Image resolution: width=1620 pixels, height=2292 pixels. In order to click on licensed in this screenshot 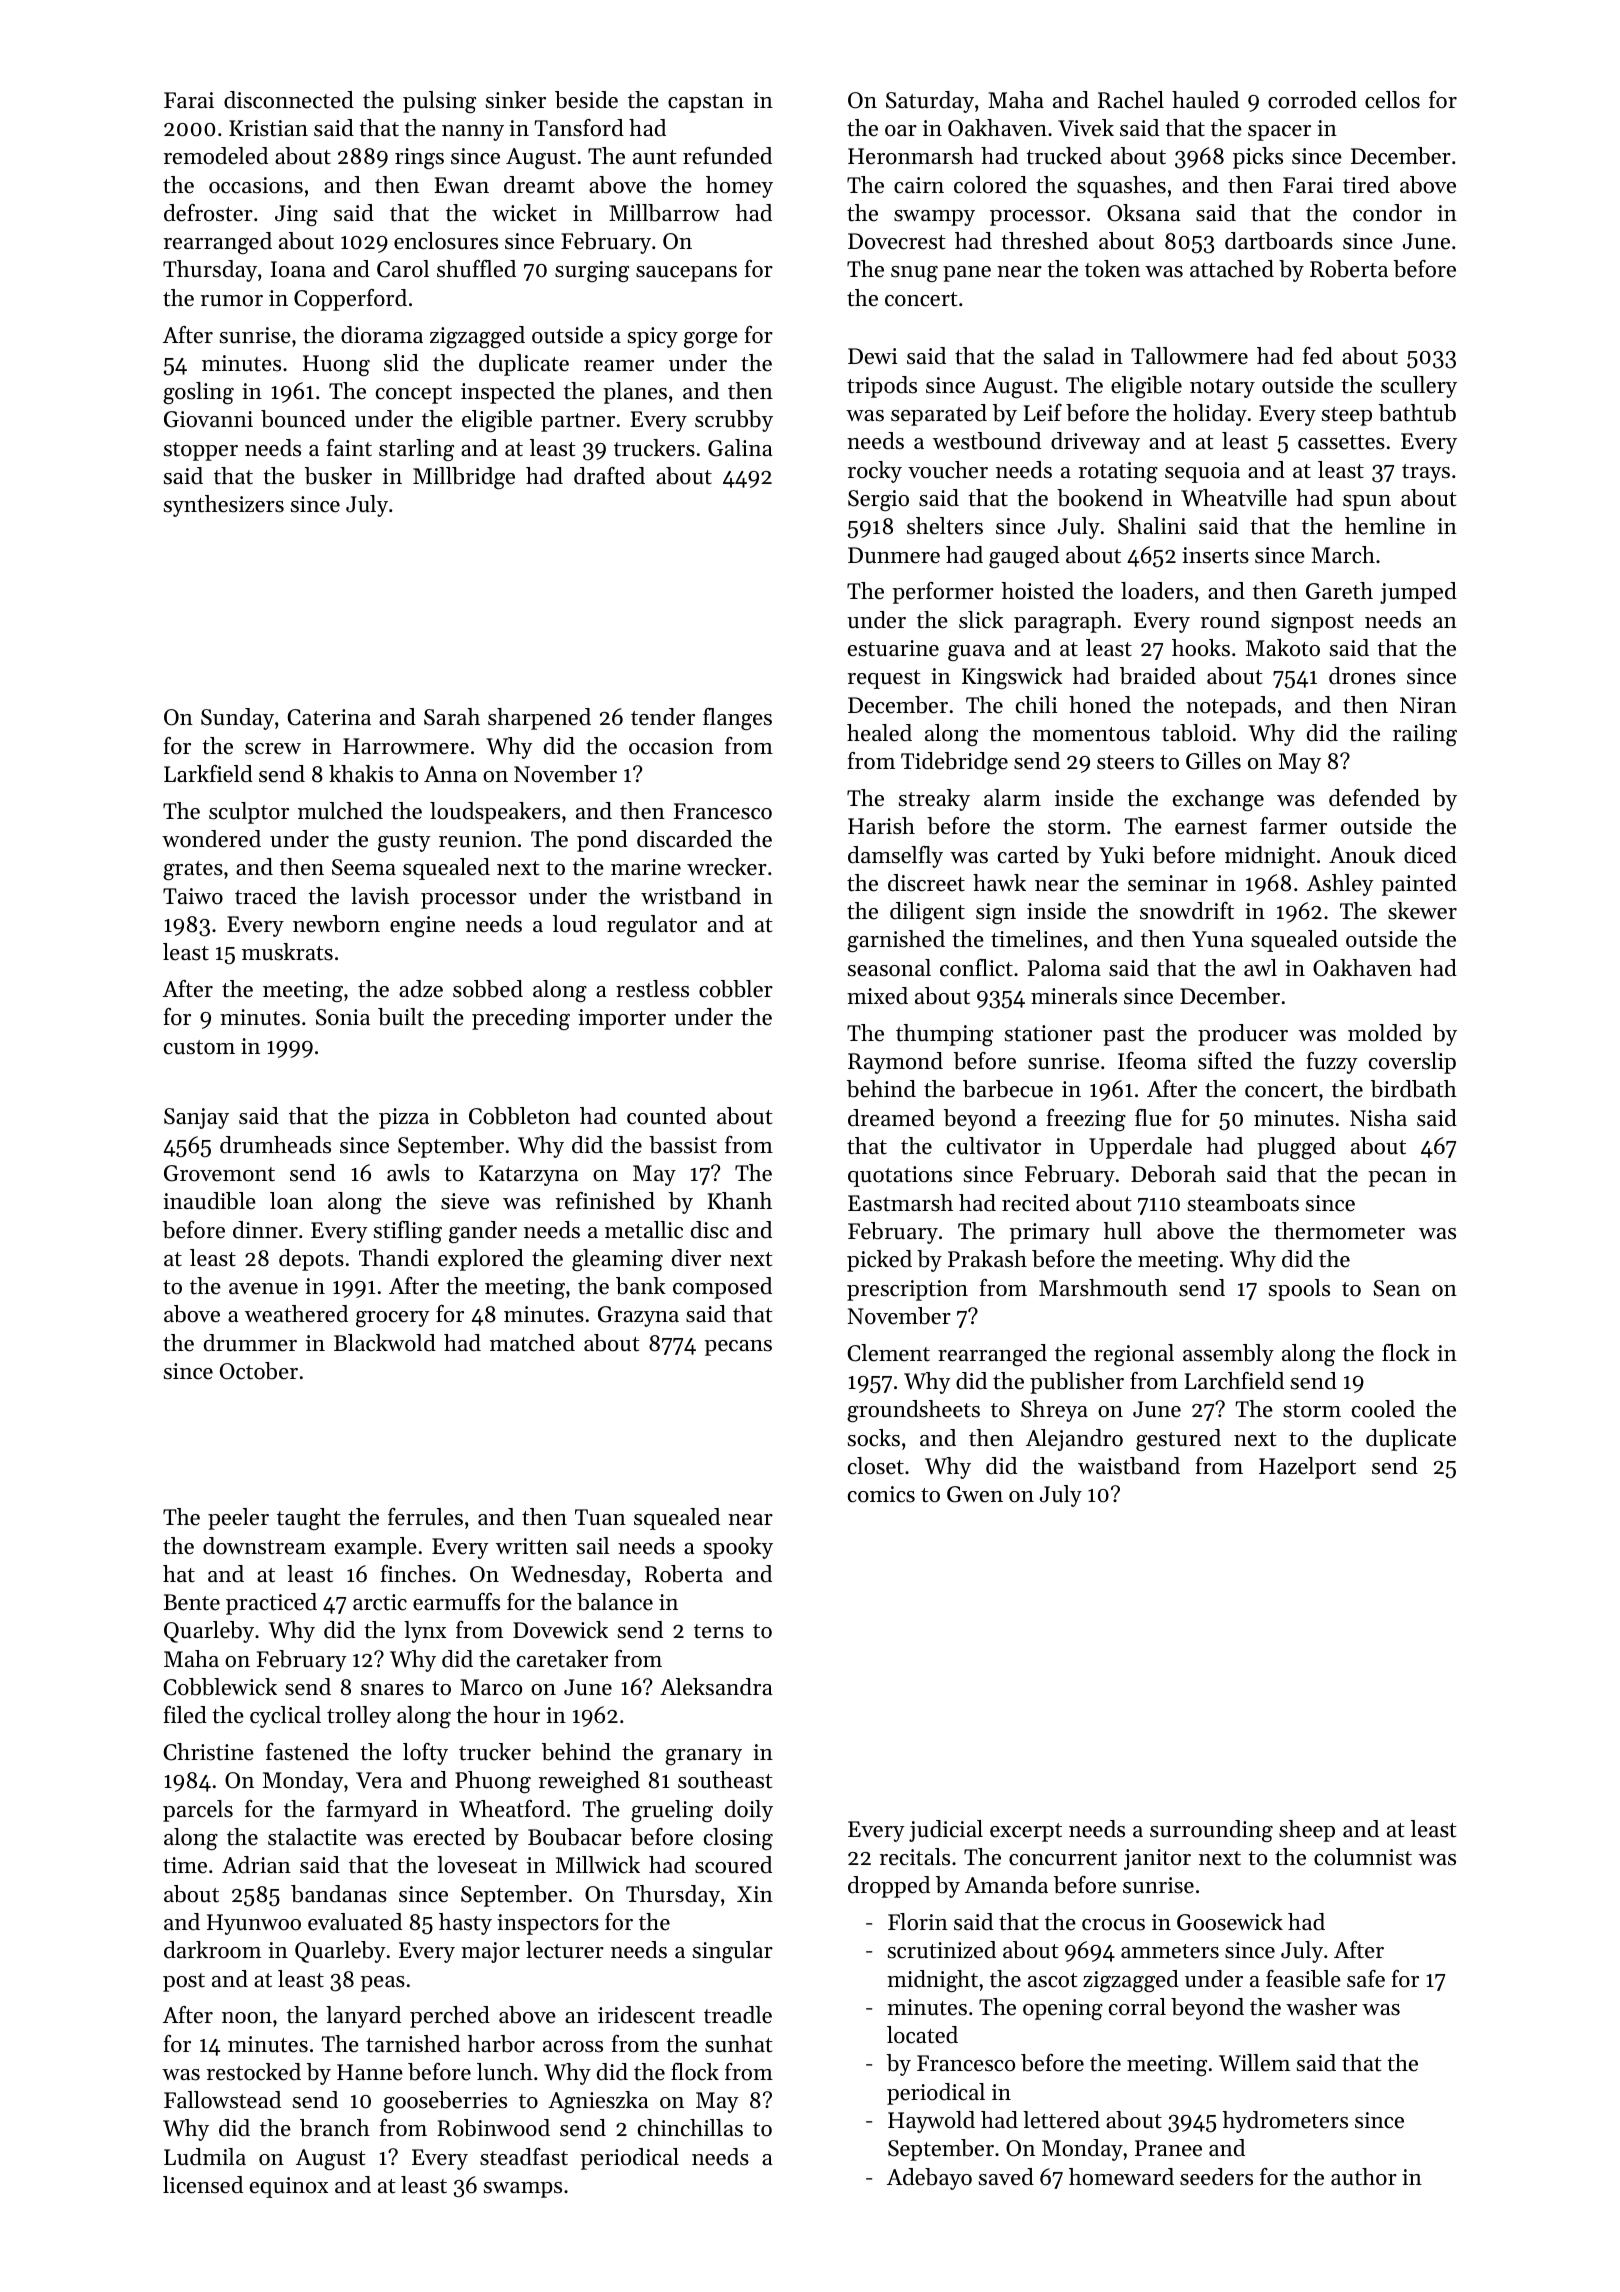, I will do `click(203, 2185)`.
